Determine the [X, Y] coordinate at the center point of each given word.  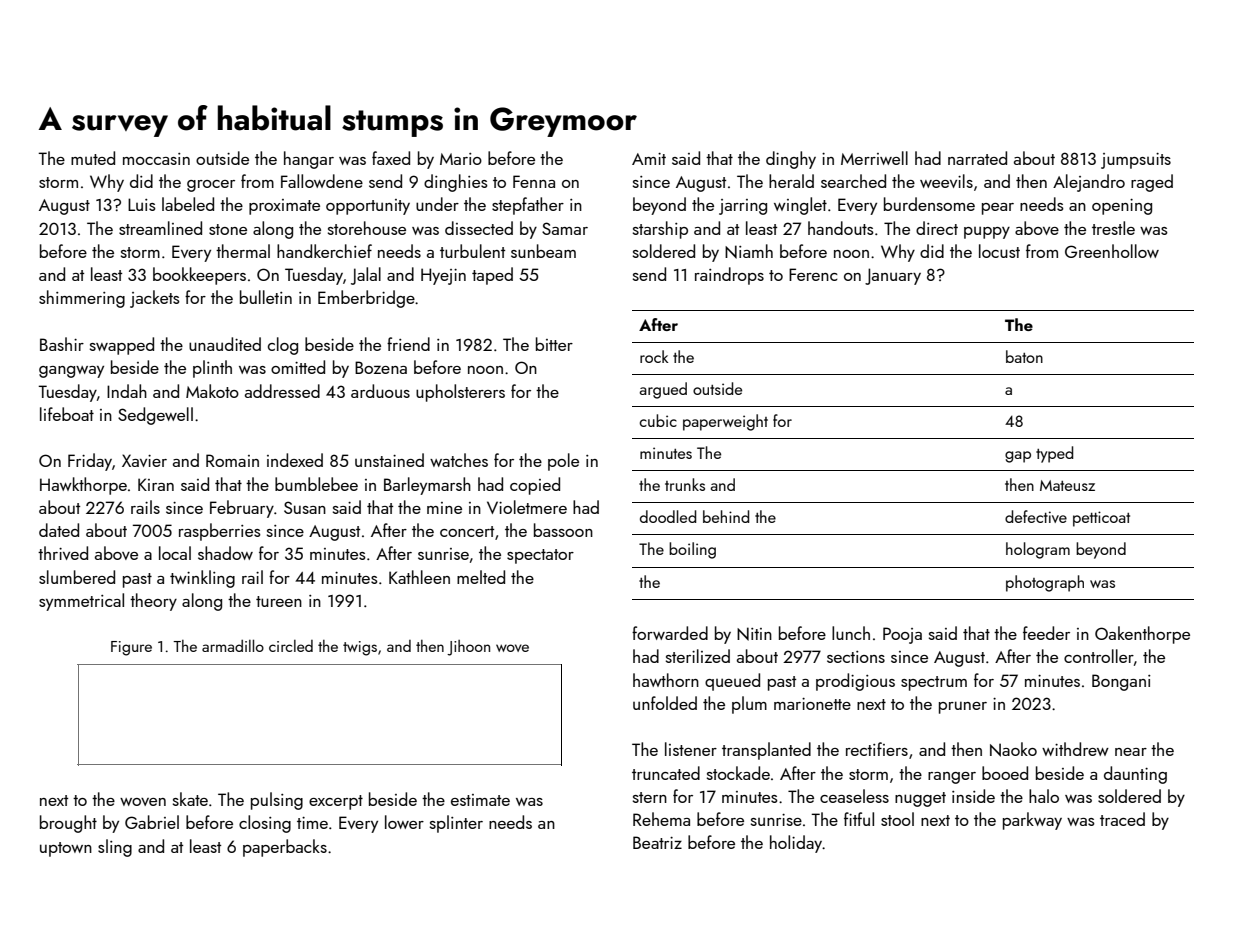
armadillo [233, 645]
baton [1024, 356]
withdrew [1075, 749]
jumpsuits [1136, 161]
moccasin [156, 159]
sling [115, 848]
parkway [1032, 821]
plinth [212, 369]
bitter [554, 344]
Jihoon [468, 648]
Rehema [661, 819]
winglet [800, 206]
